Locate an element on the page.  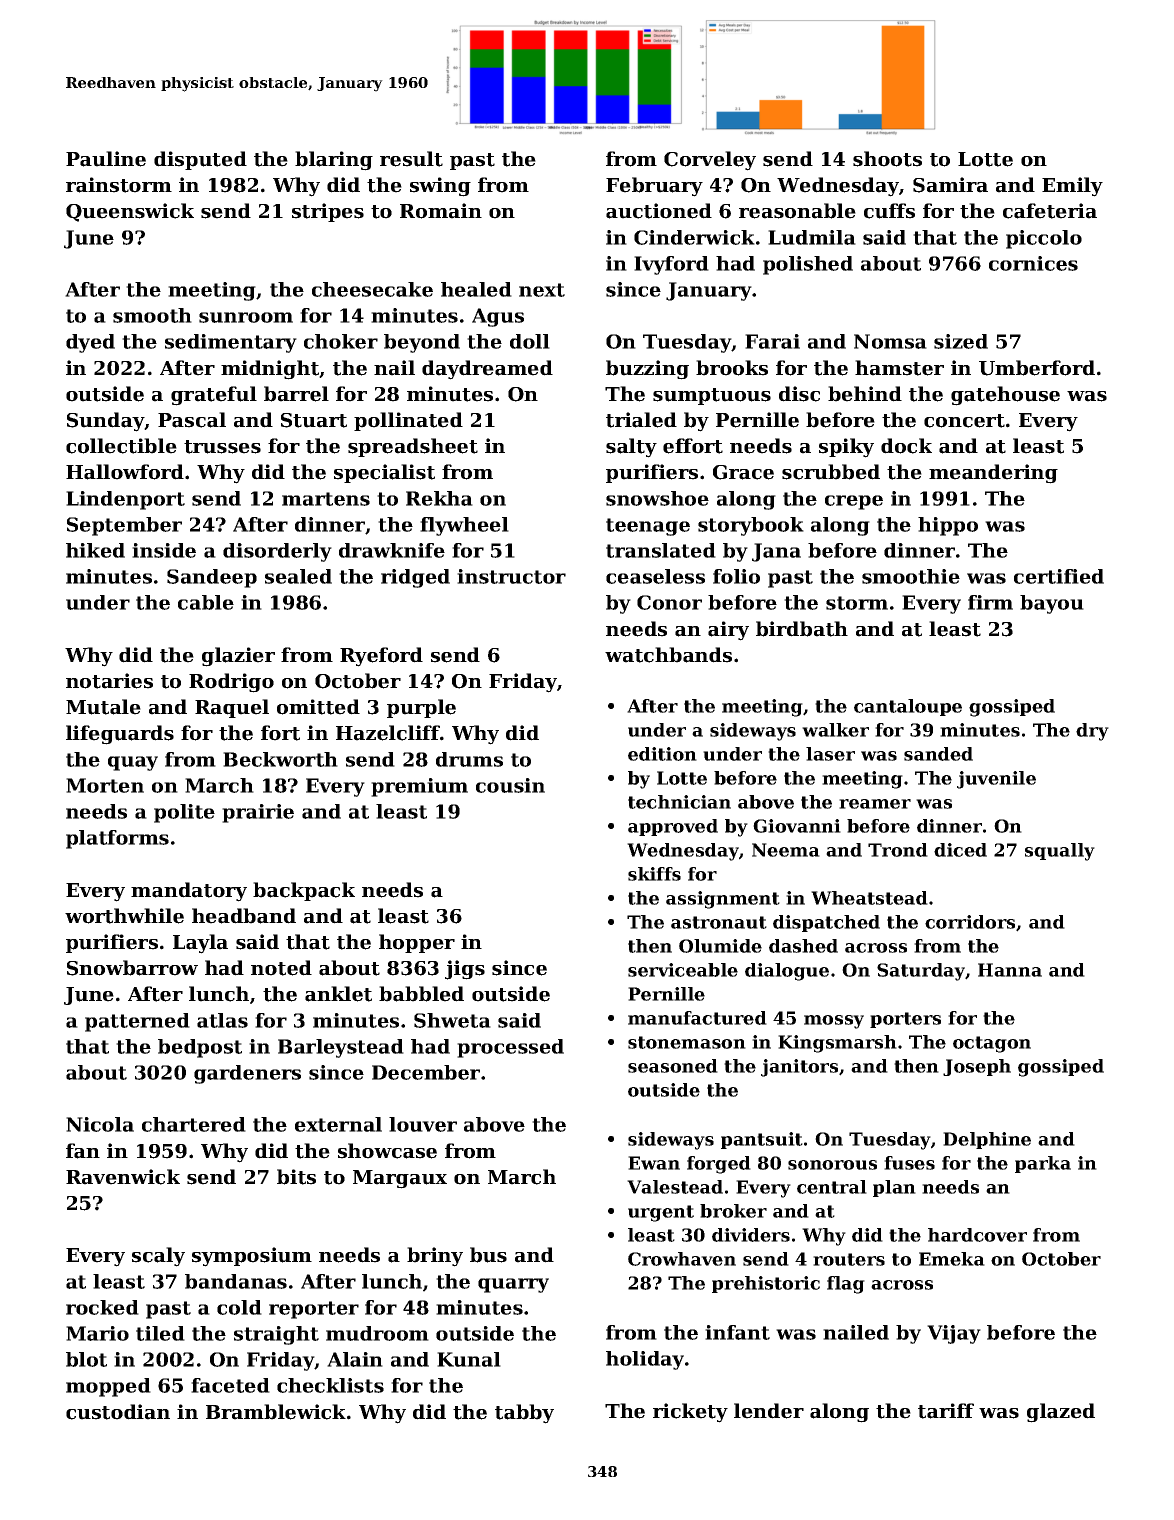
Nicola is located at coordinates (100, 1124).
